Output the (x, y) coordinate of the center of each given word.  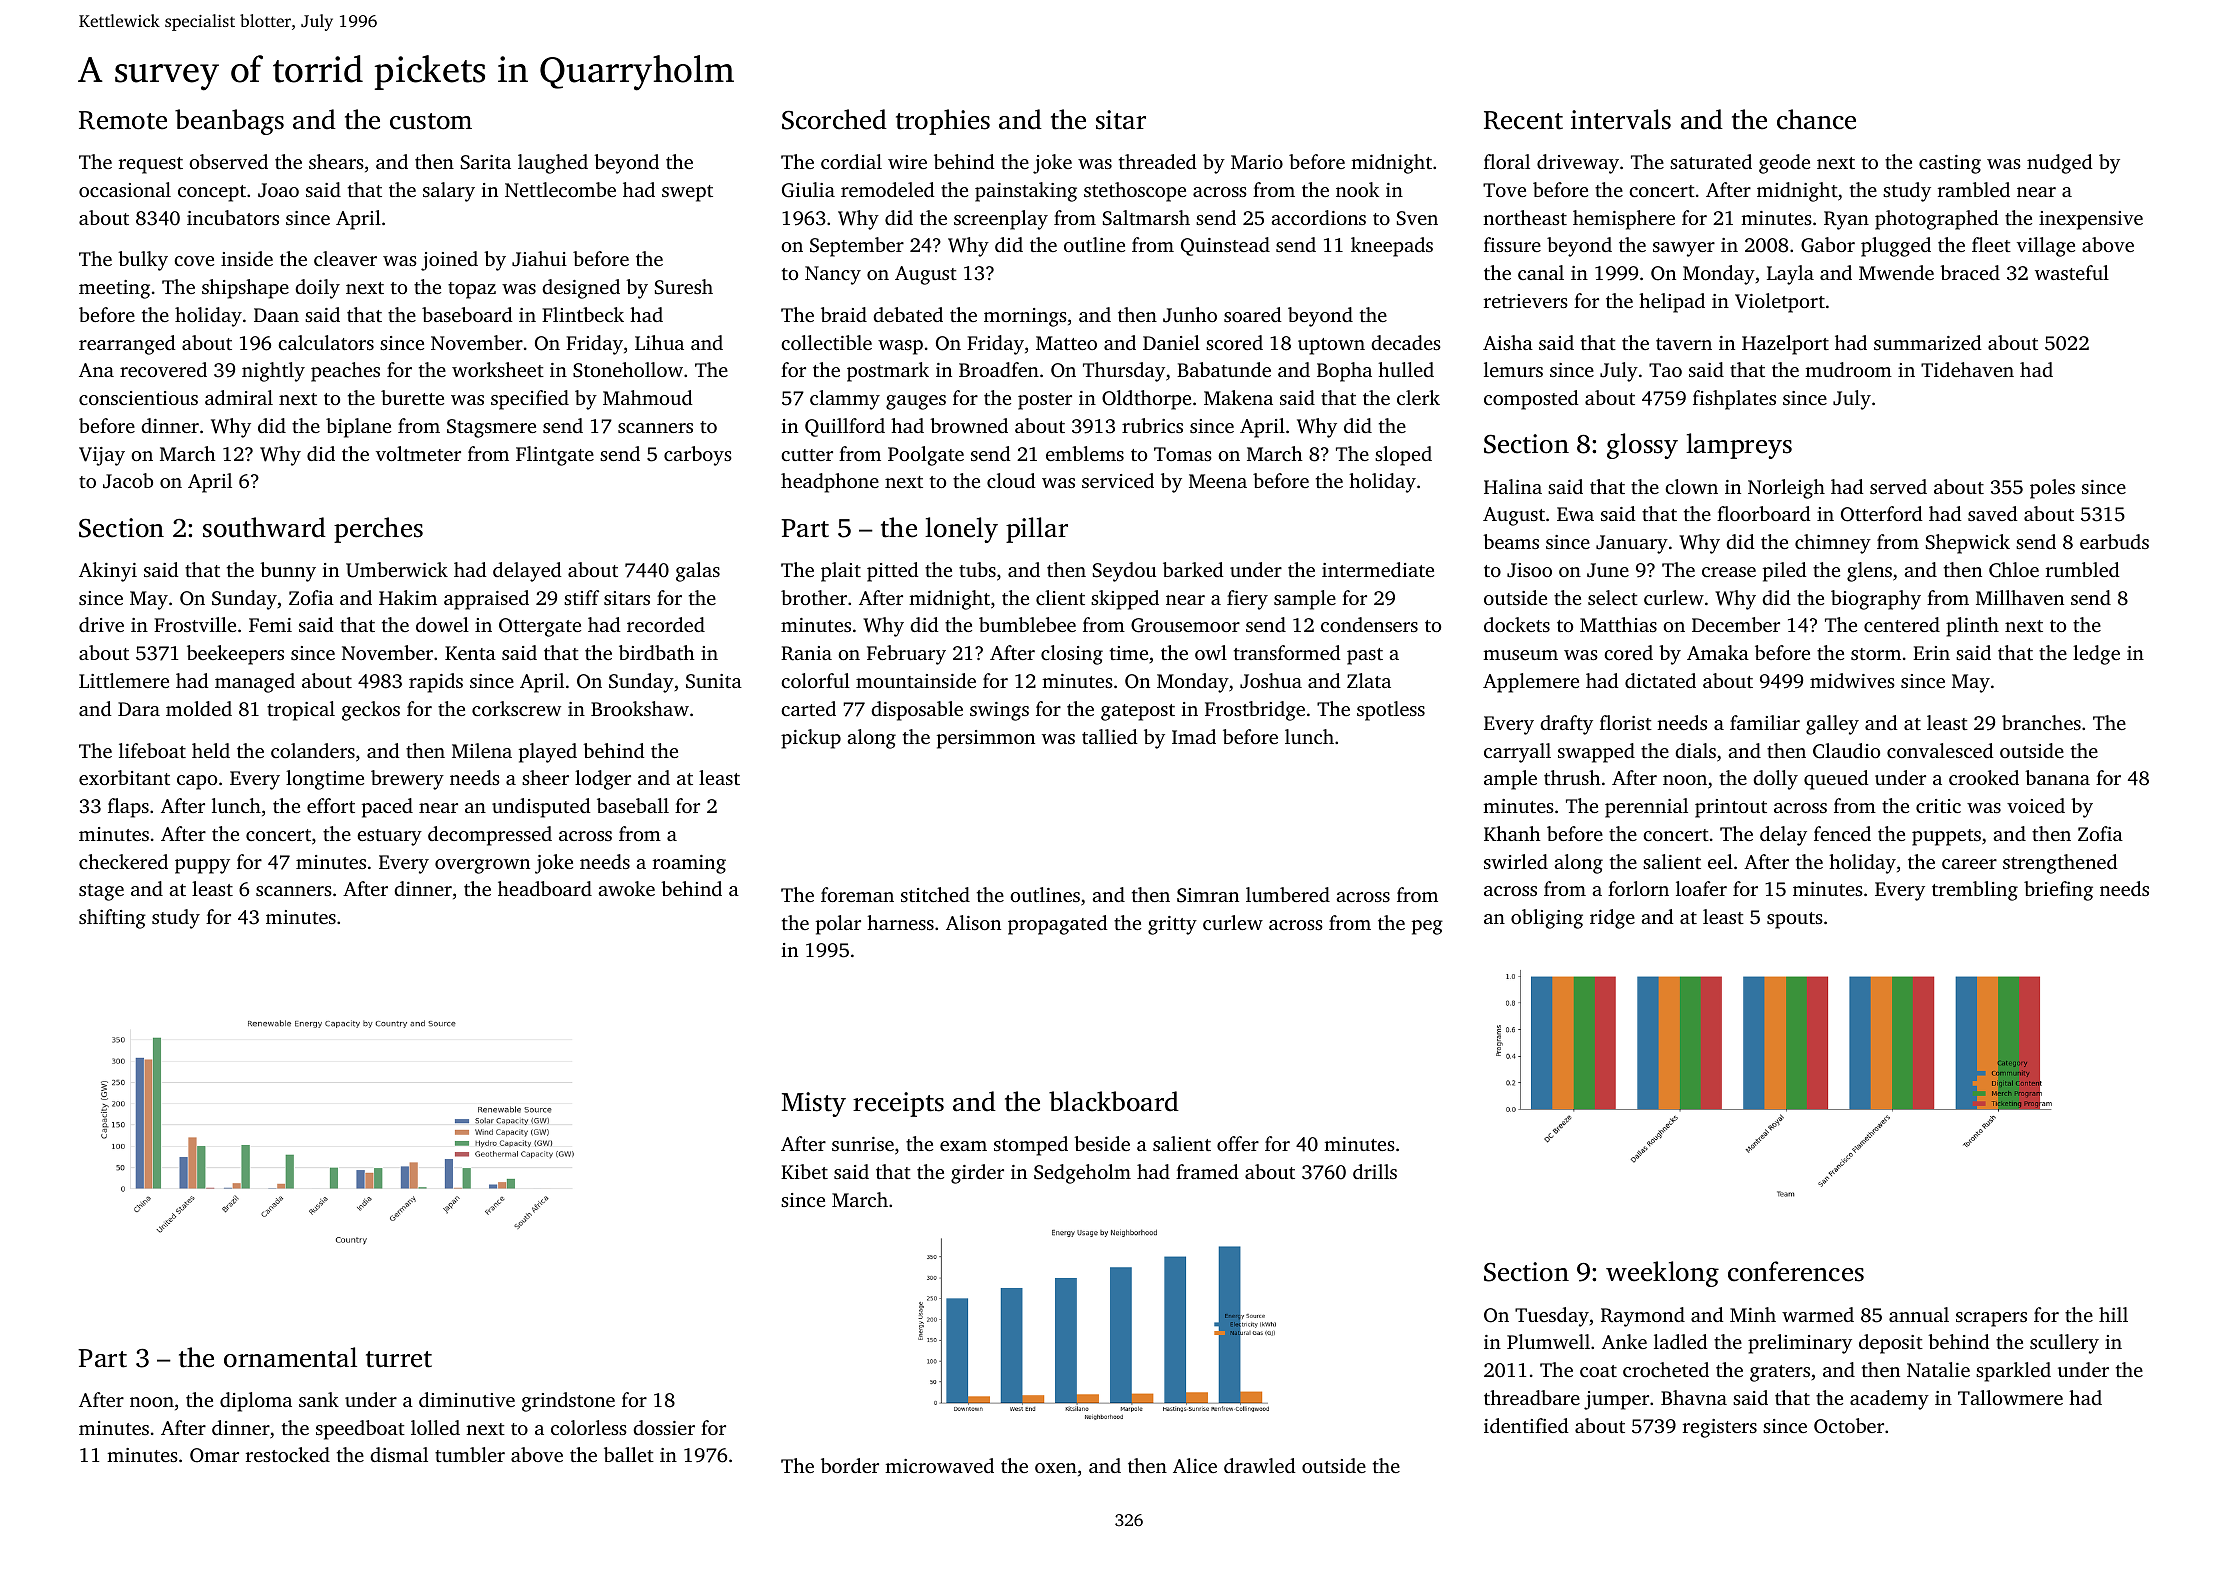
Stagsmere (491, 428)
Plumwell (1548, 1341)
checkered (123, 861)
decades (1406, 342)
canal (1541, 272)
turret (399, 1359)
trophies (943, 122)
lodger (603, 780)
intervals (1621, 119)
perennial (1646, 808)
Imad (1194, 736)
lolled (435, 1427)
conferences (1796, 1271)
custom (431, 121)
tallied (1110, 736)
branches (2041, 722)
